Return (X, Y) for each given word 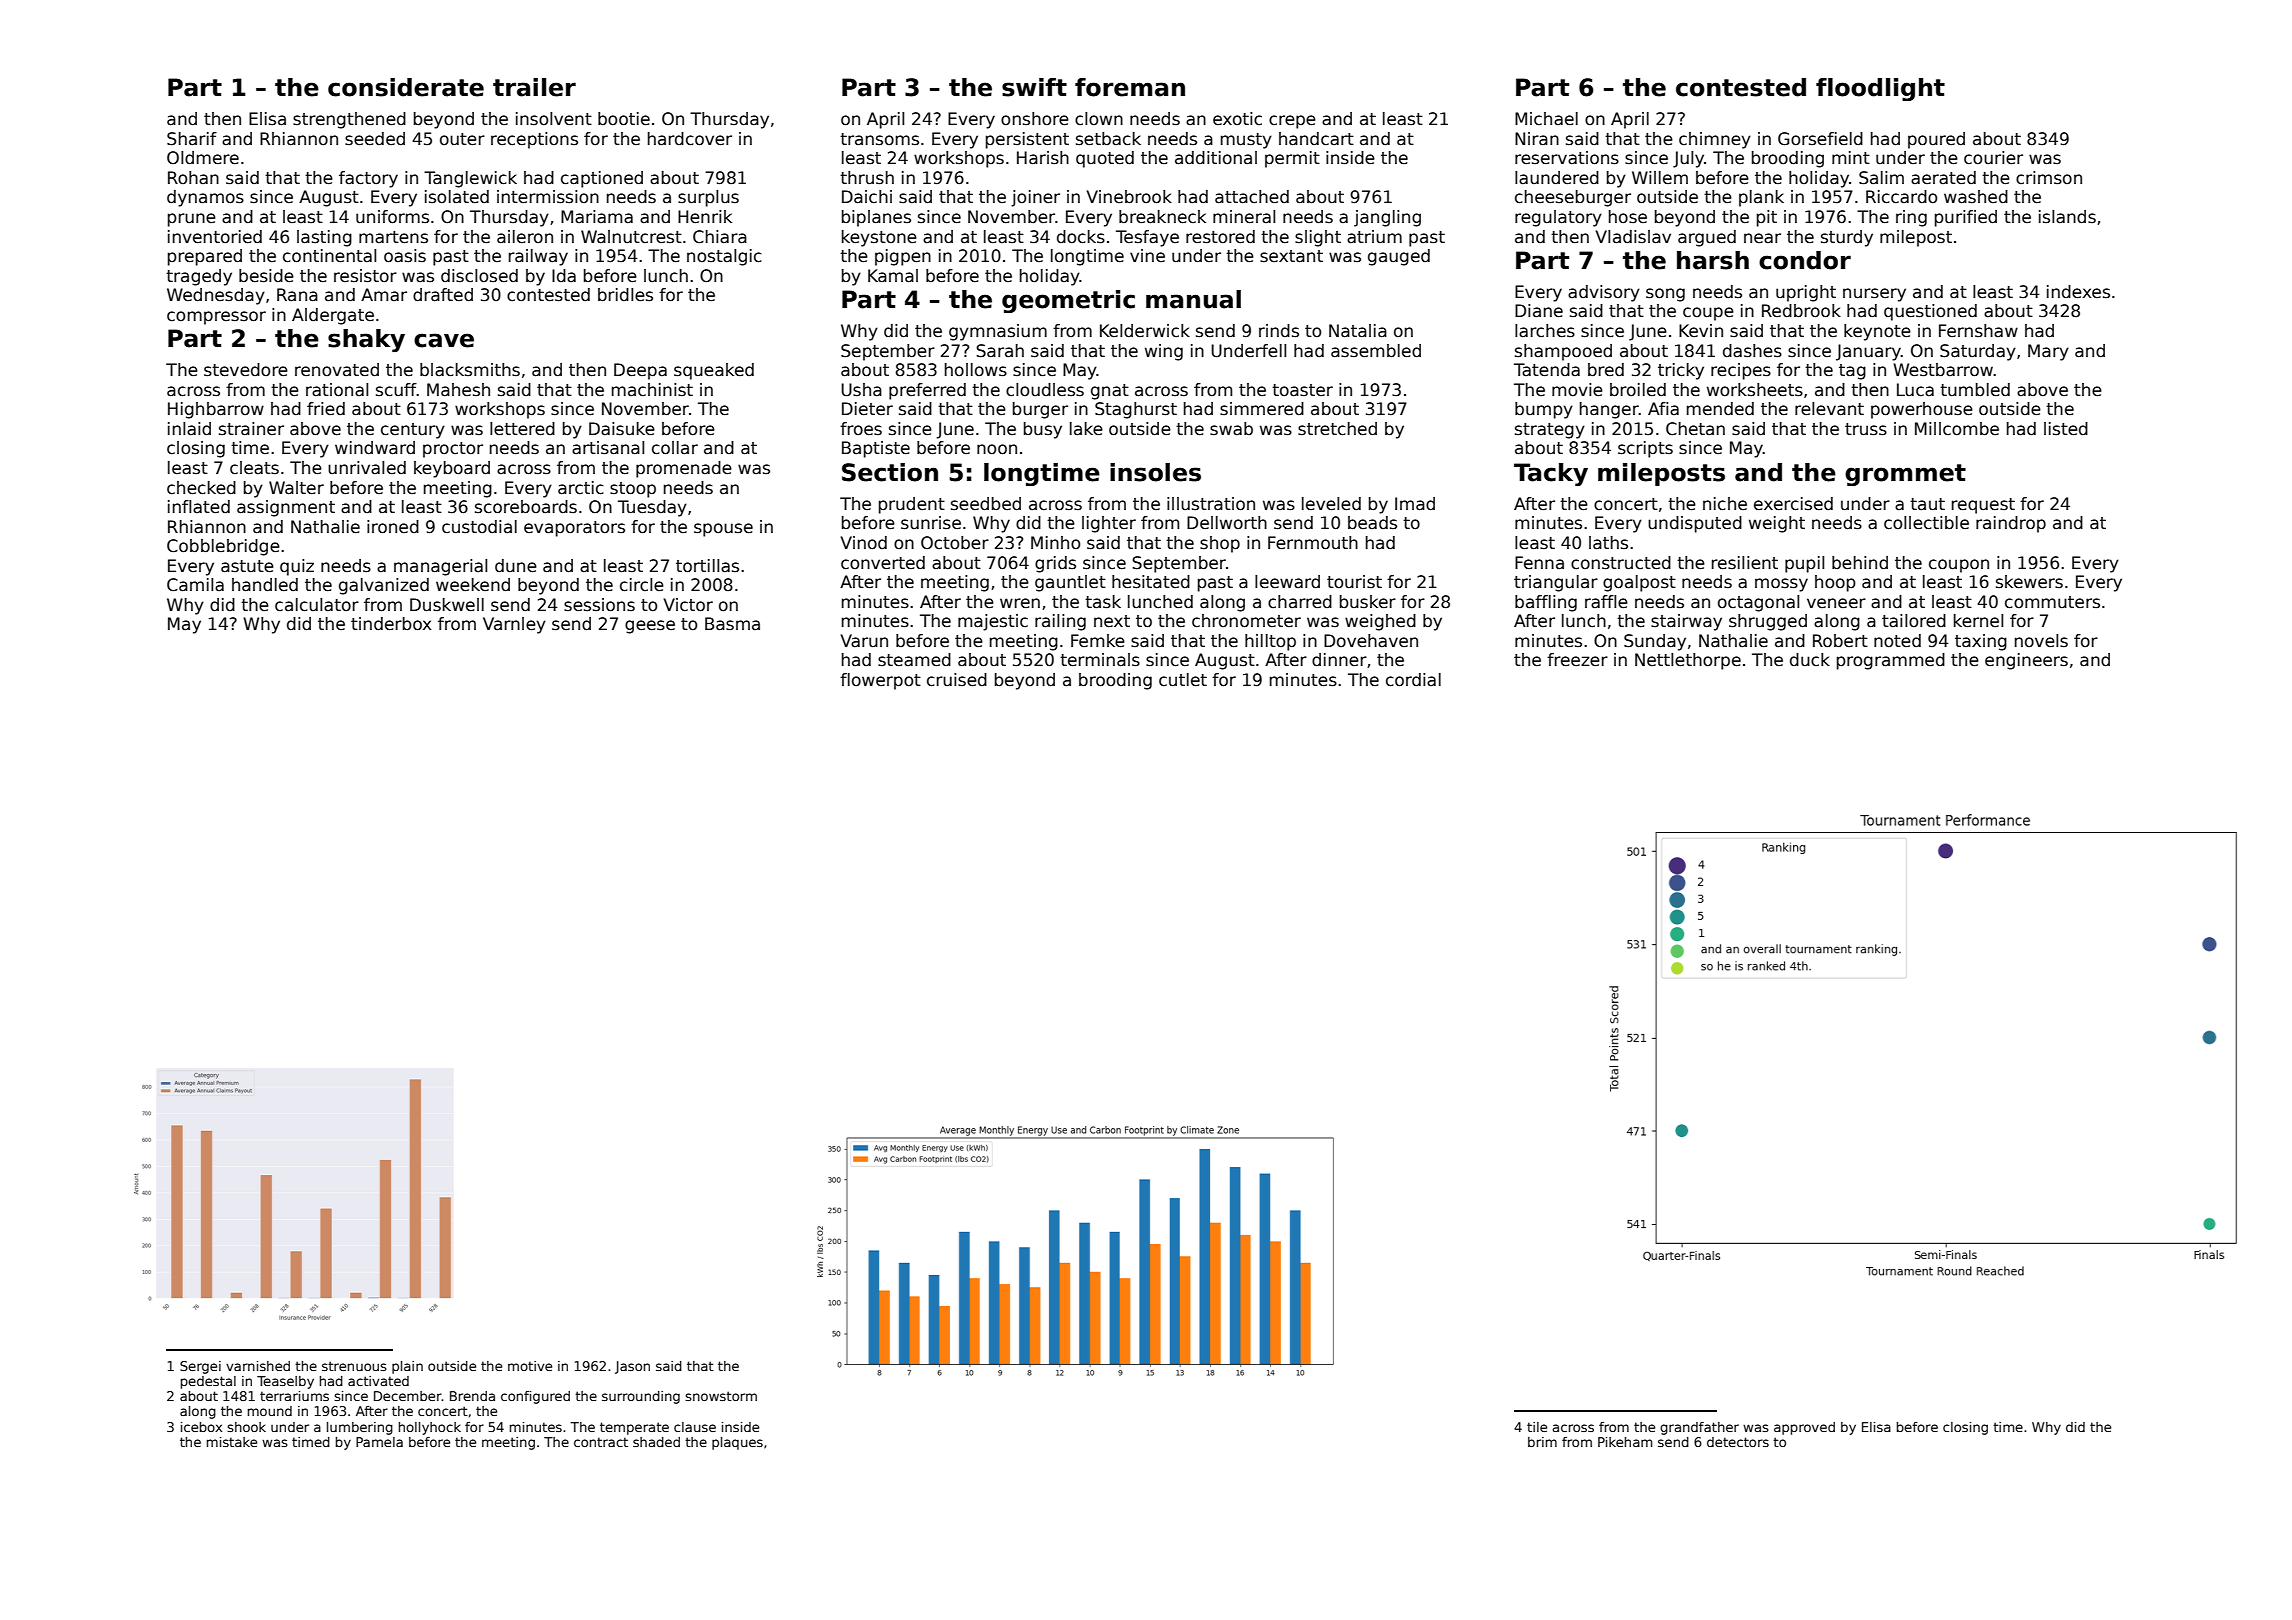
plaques (737, 1443)
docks (1081, 237)
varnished (258, 1366)
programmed (1891, 661)
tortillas (707, 566)
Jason (632, 1367)
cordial (1413, 680)
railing (1060, 622)
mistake (232, 1442)
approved (1804, 1428)
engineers (2026, 661)
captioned (602, 179)
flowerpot (880, 681)
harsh (1713, 260)
